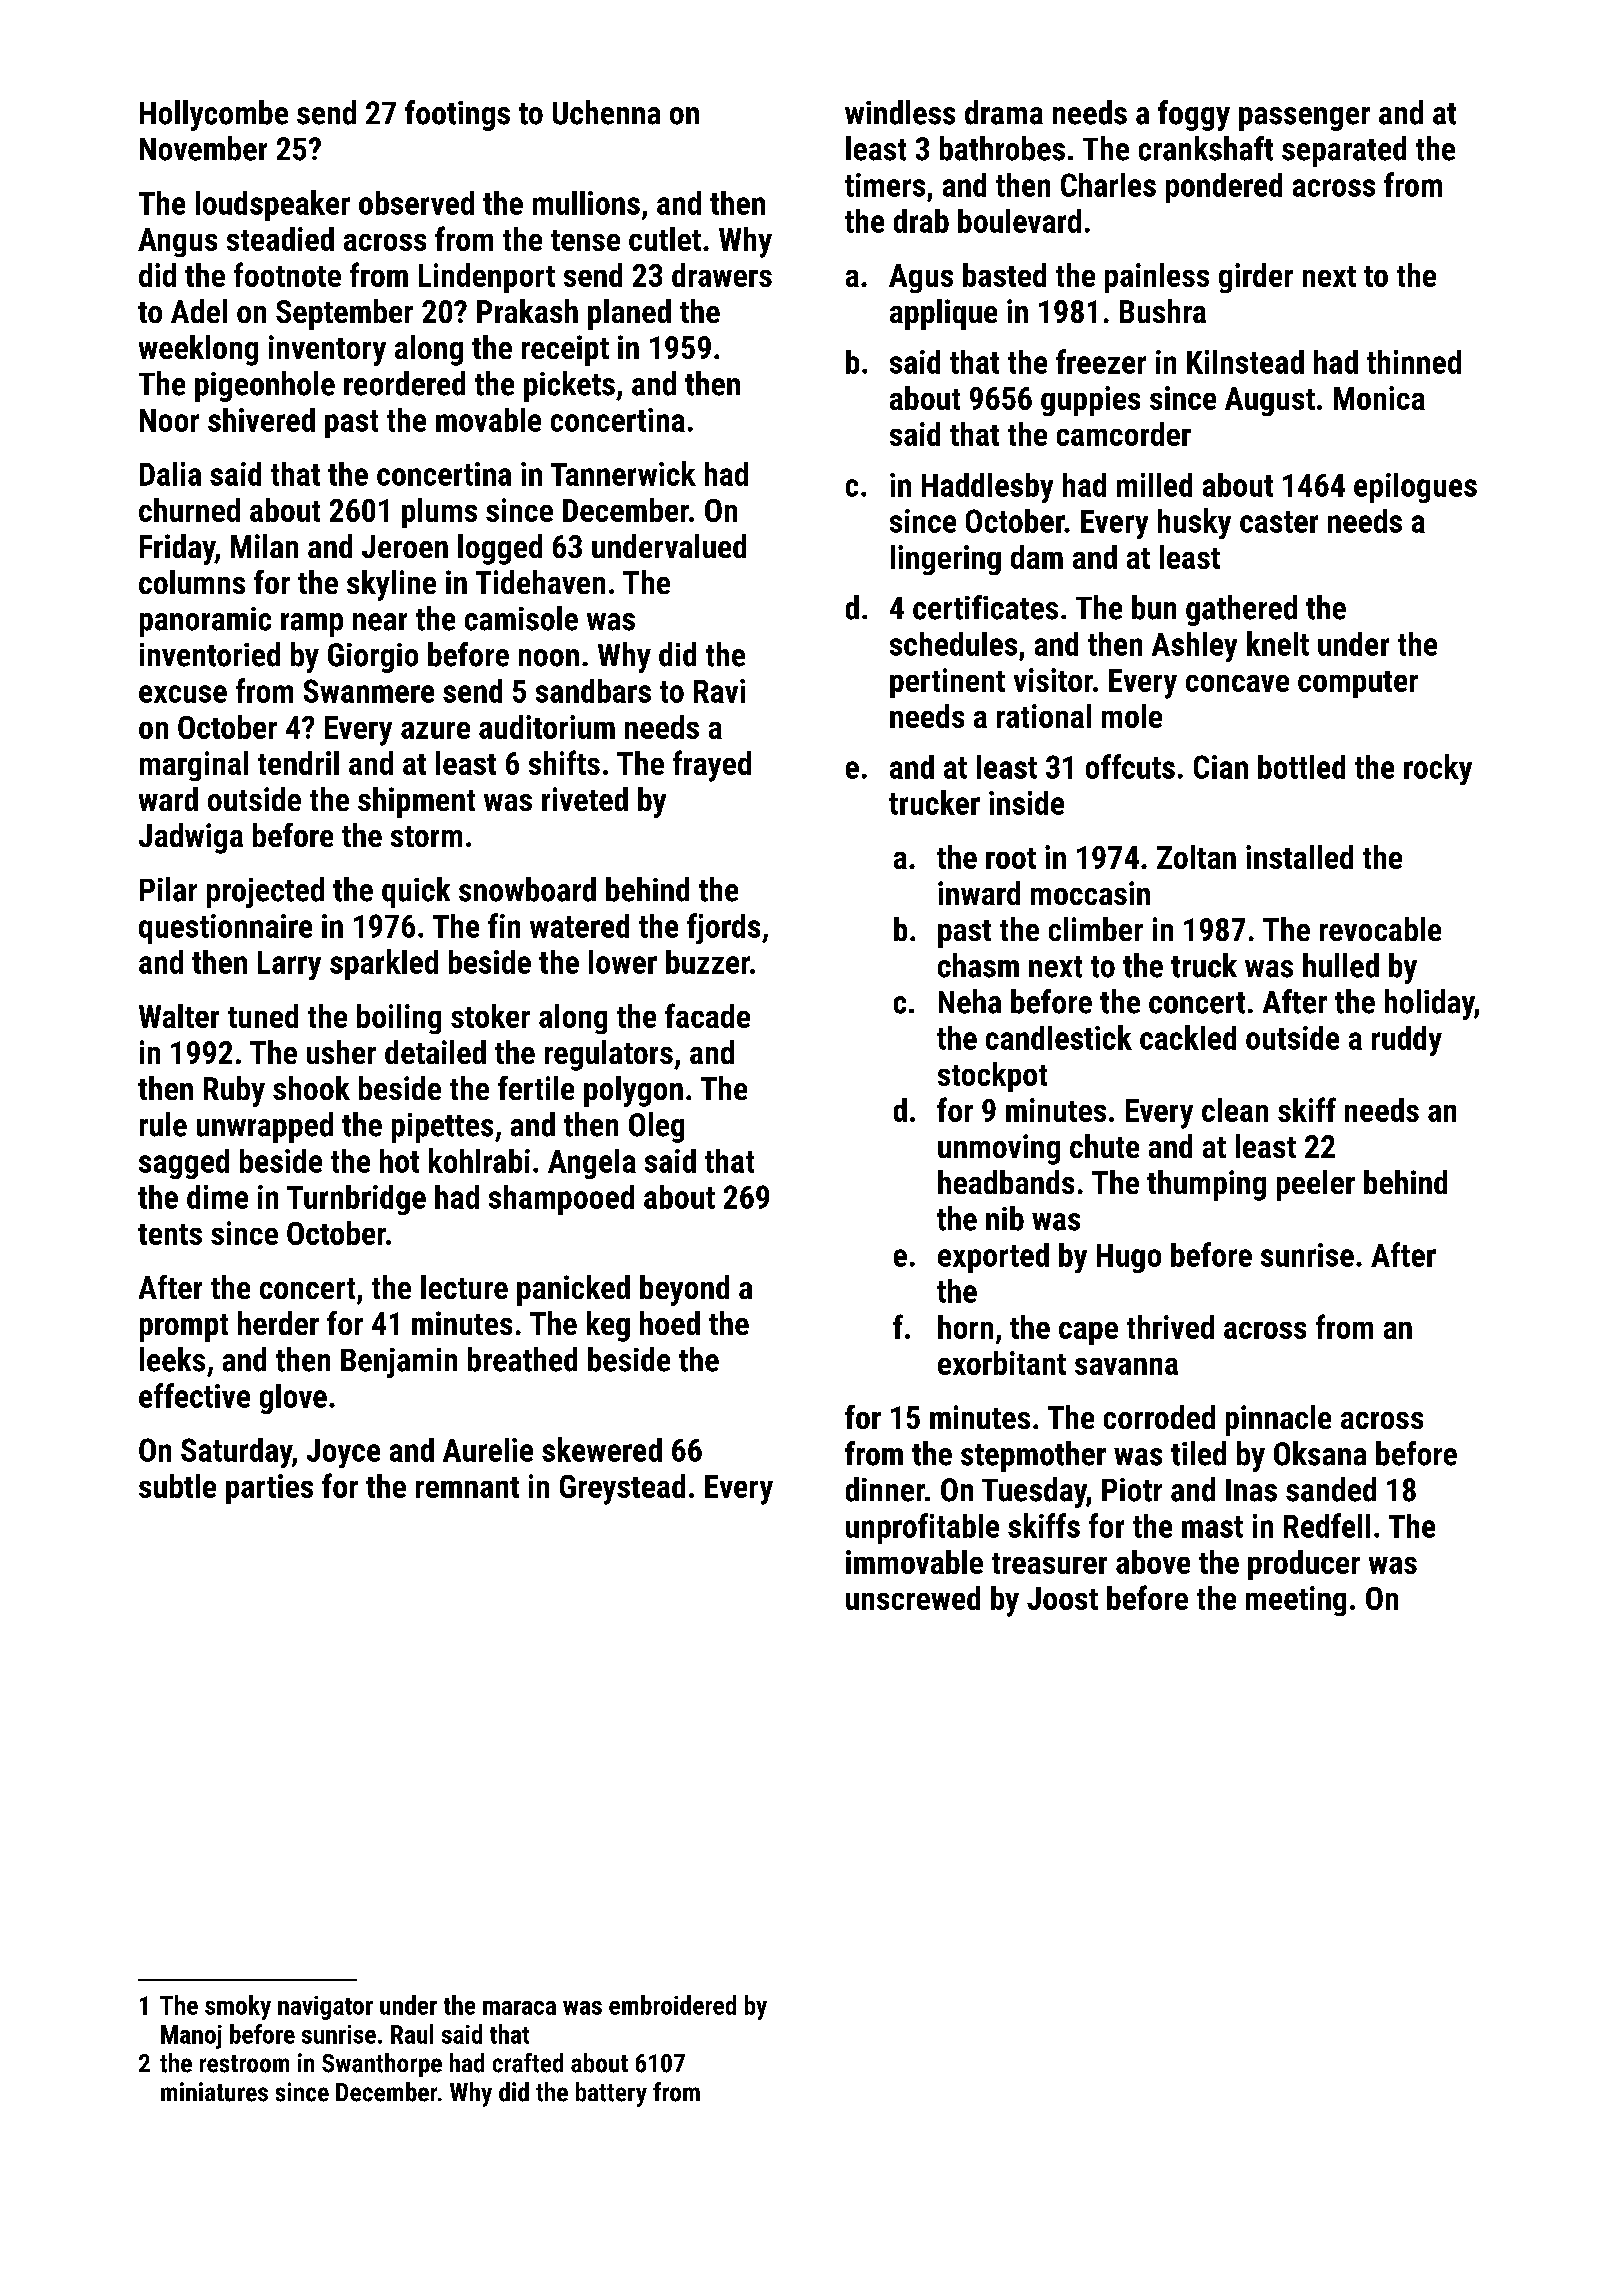  I want to click on Zoltan, so click(1196, 857).
